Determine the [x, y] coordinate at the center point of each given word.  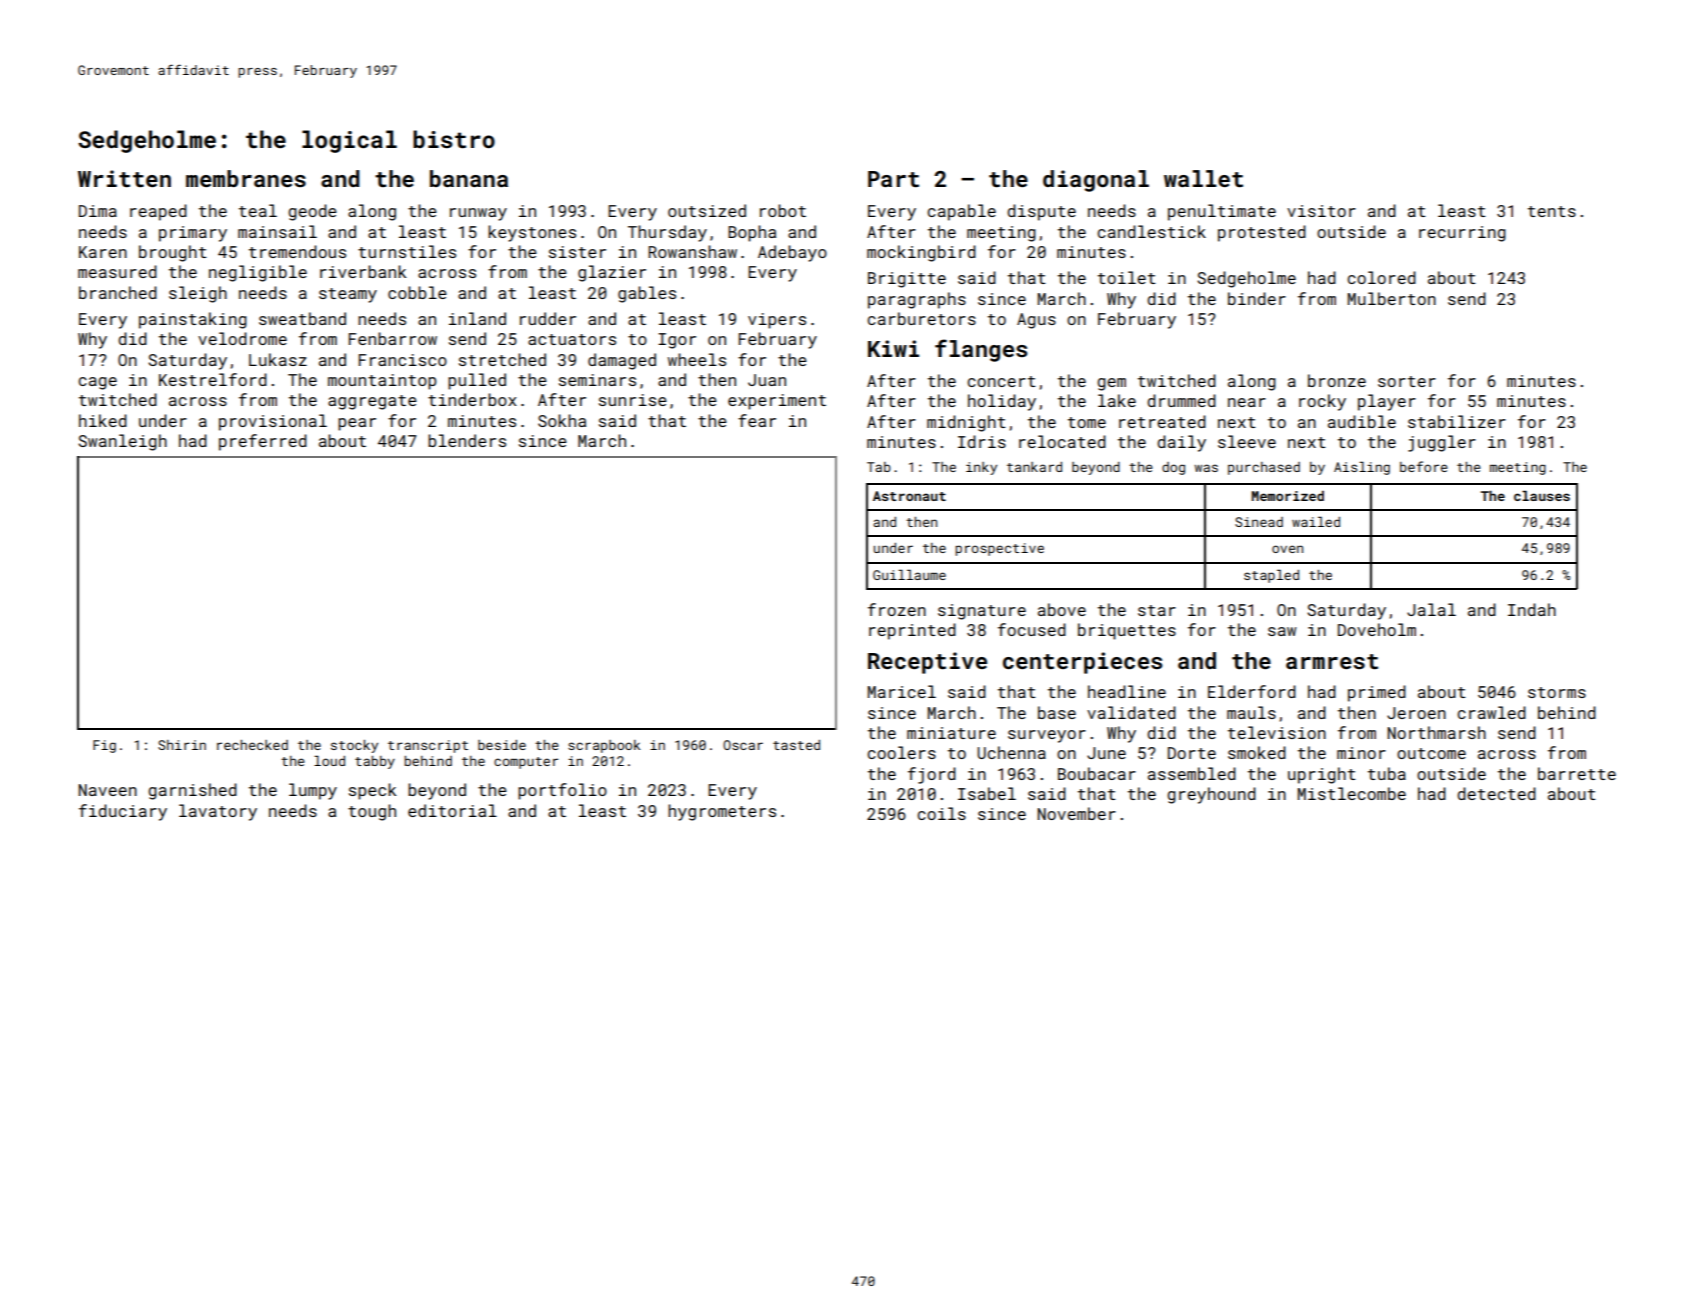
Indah [1532, 609]
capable [961, 212]
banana [469, 178]
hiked [103, 420]
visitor [1321, 211]
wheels [697, 359]
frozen [897, 609]
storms [1557, 692]
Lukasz [278, 359]
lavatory [218, 812]
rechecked [252, 745]
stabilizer [1457, 421]
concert [1001, 381]
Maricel [902, 691]
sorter [1407, 381]
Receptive [927, 663]
